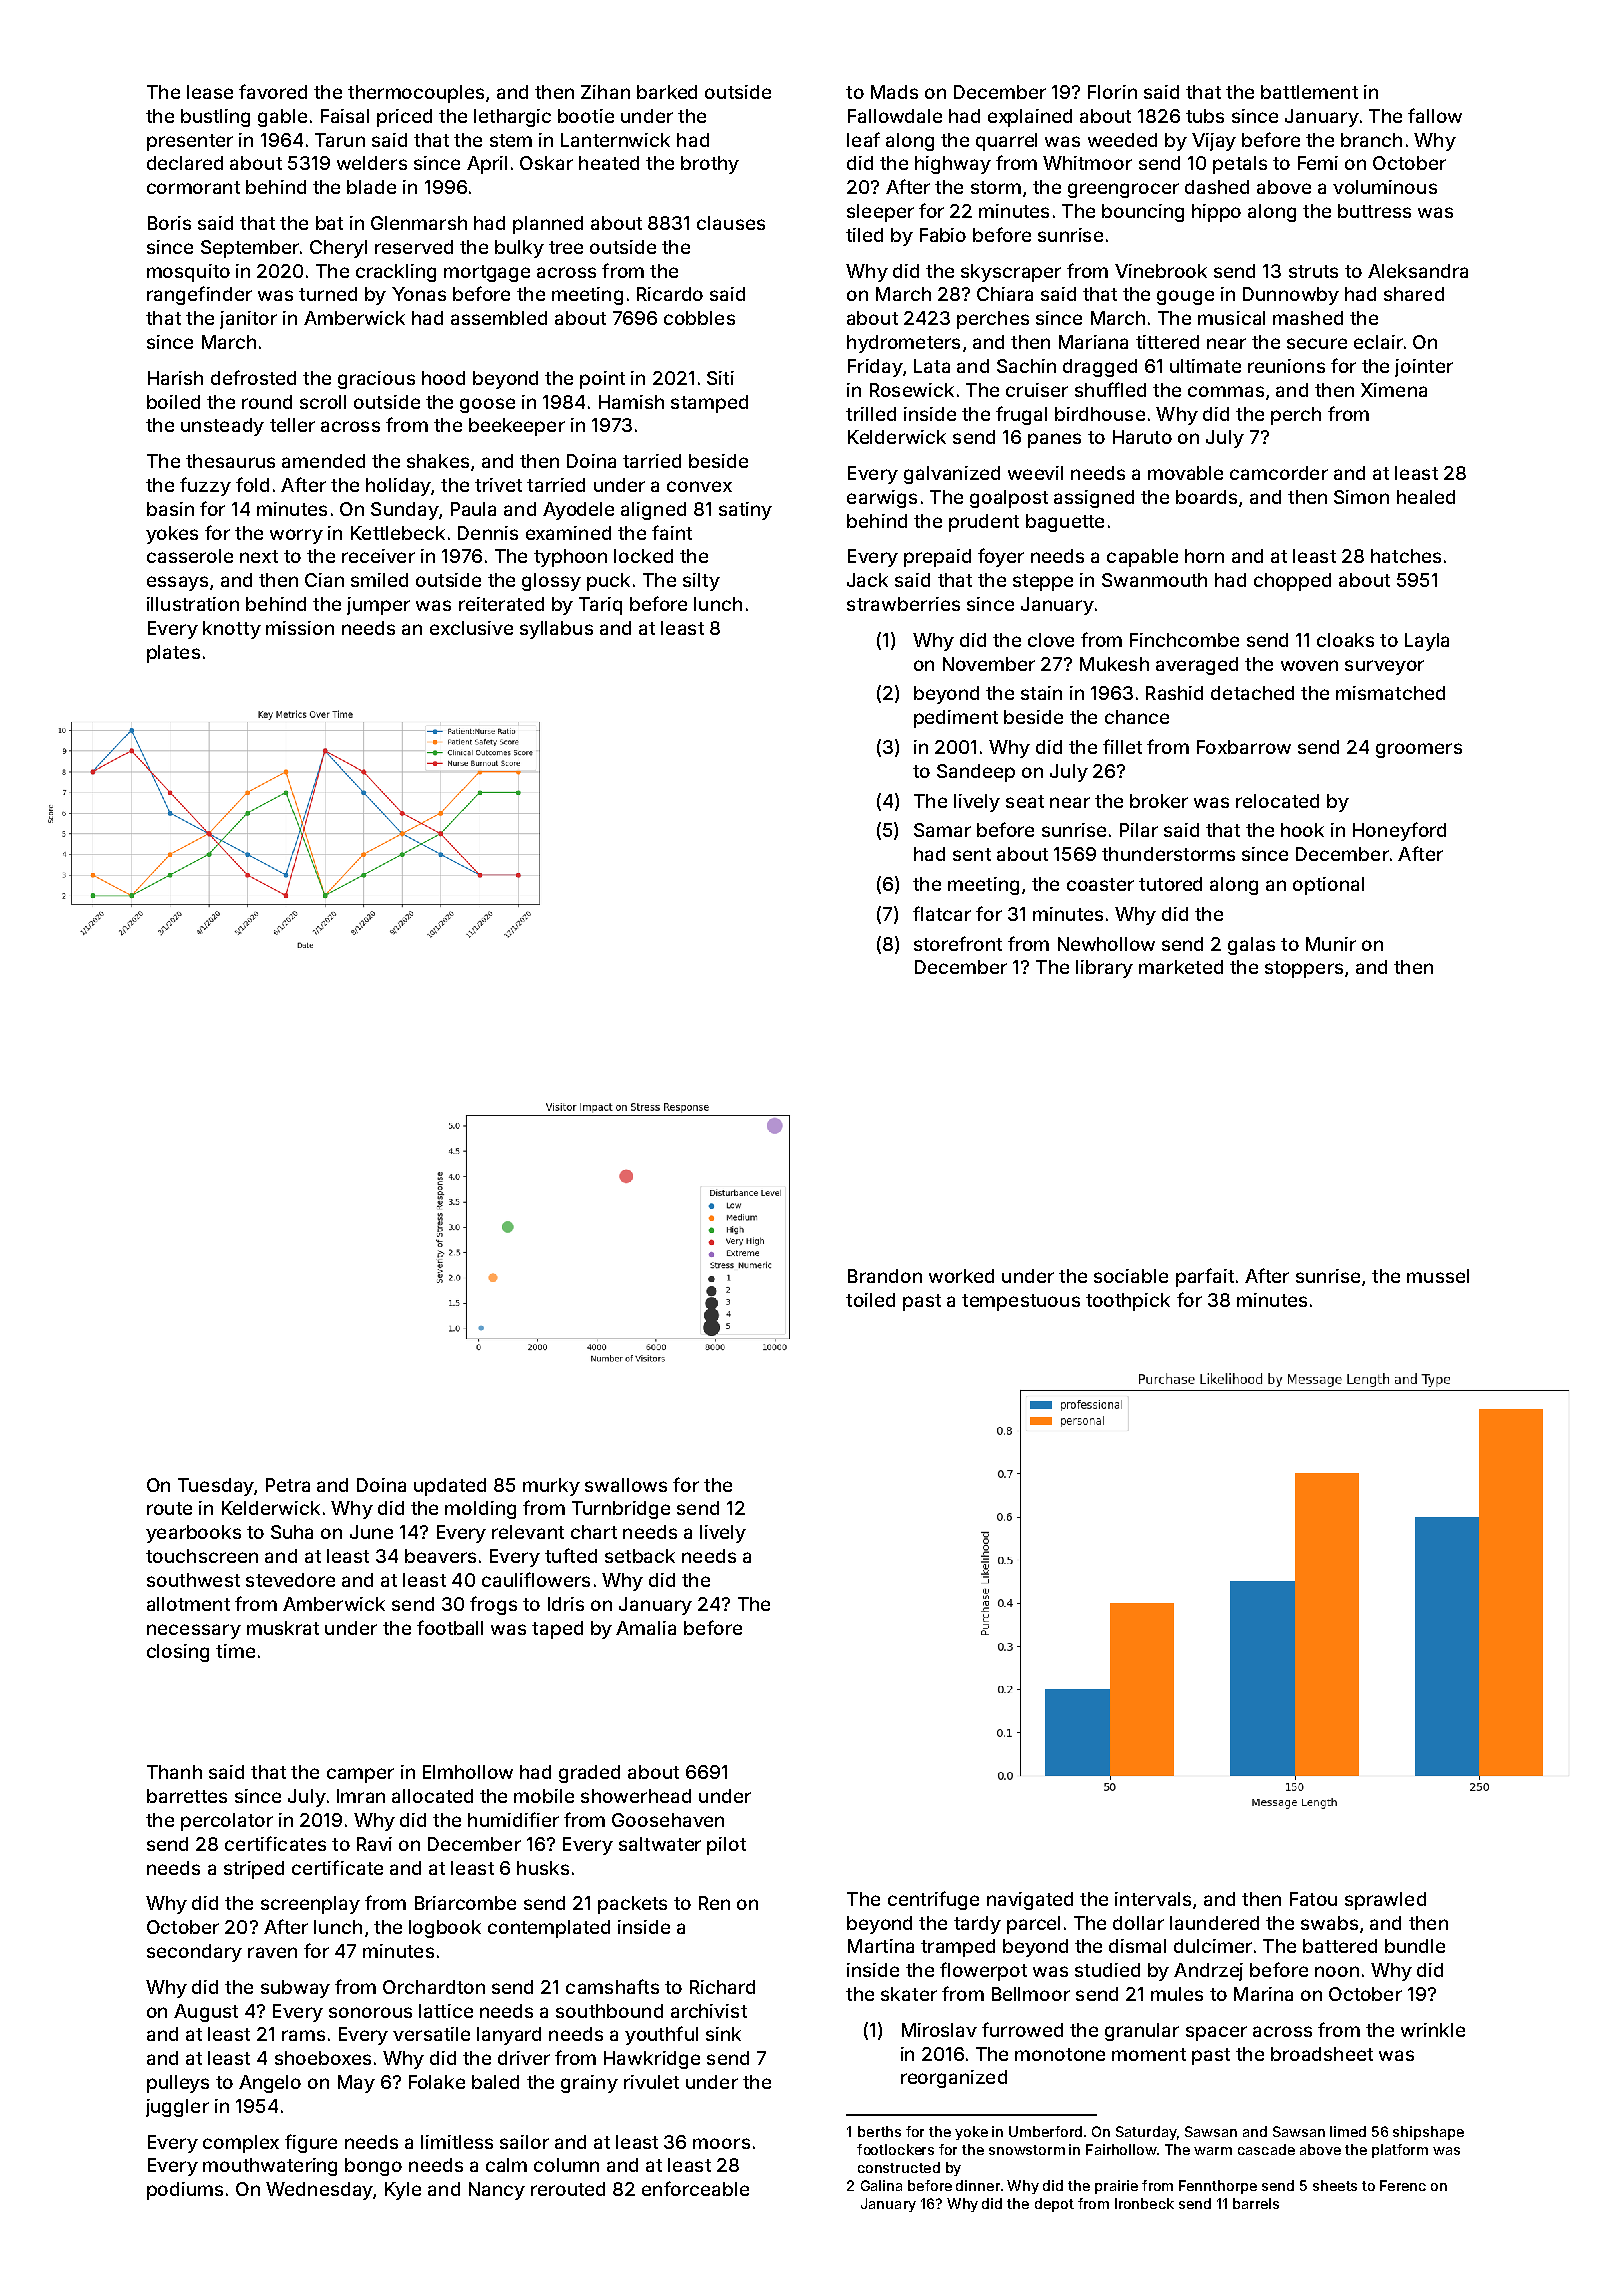 This document has height=2292, width=1620. What do you see at coordinates (202, 1556) in the document?
I see `touchscreen` at bounding box center [202, 1556].
